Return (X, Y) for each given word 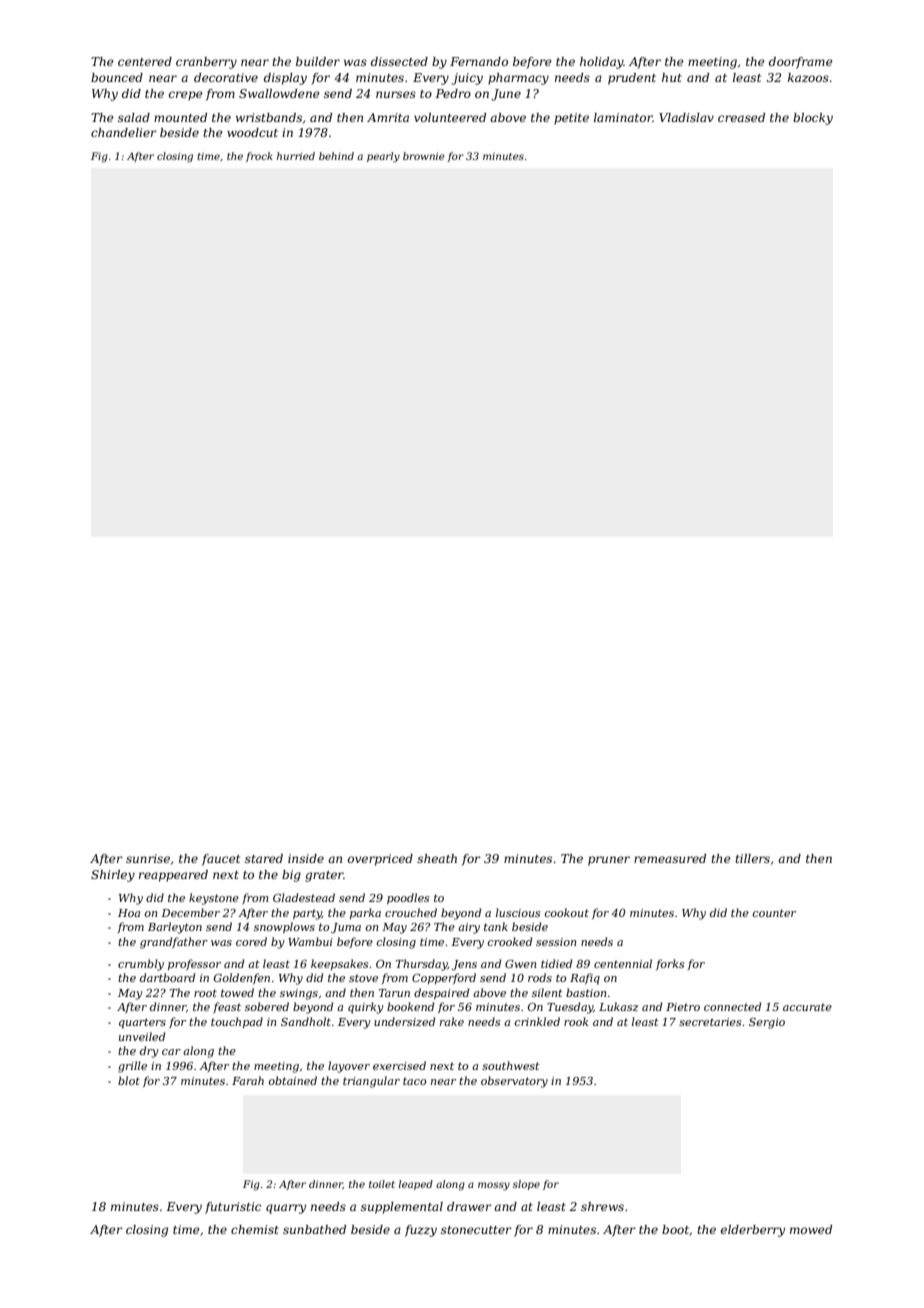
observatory (514, 1082)
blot (129, 1080)
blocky (813, 119)
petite (571, 119)
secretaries (710, 1022)
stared (264, 858)
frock (259, 157)
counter (774, 913)
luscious (518, 912)
